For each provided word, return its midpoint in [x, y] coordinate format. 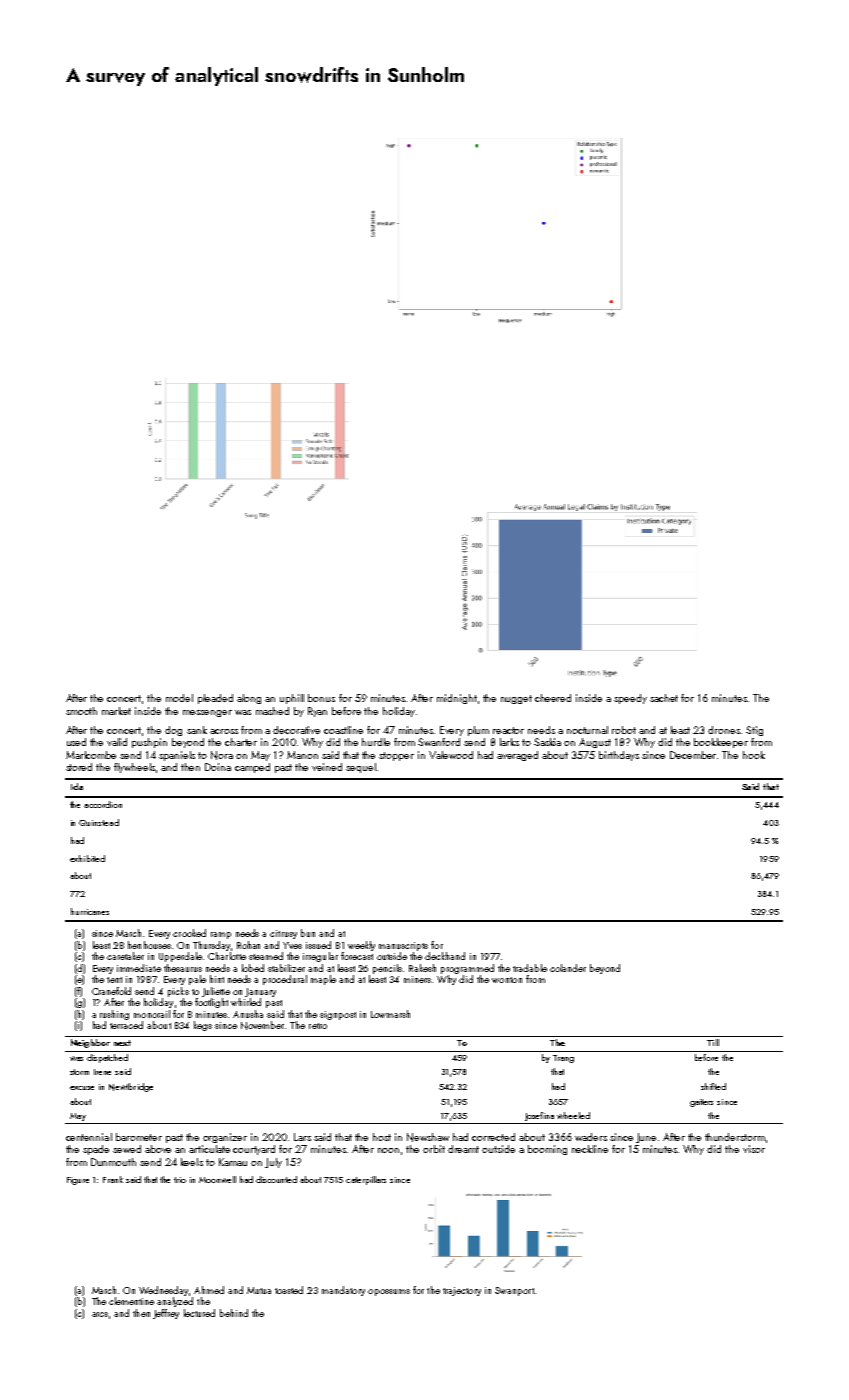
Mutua [259, 1290]
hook [754, 755]
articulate [209, 1149]
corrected [493, 1137]
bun [308, 933]
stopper [396, 756]
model [179, 698]
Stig [754, 731]
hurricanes [90, 911]
